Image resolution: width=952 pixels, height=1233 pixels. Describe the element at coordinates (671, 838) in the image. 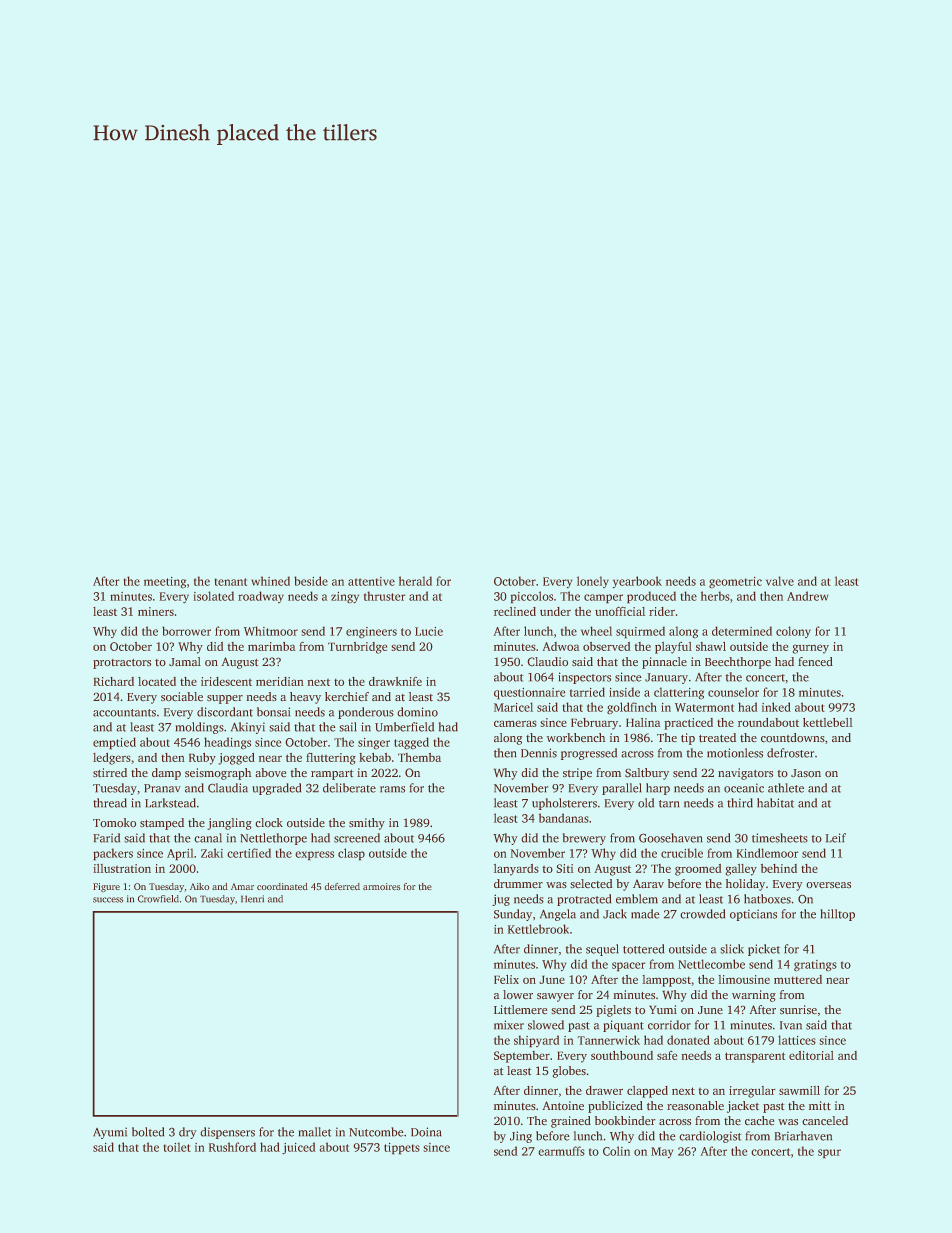

I see `Goosehaven` at that location.
